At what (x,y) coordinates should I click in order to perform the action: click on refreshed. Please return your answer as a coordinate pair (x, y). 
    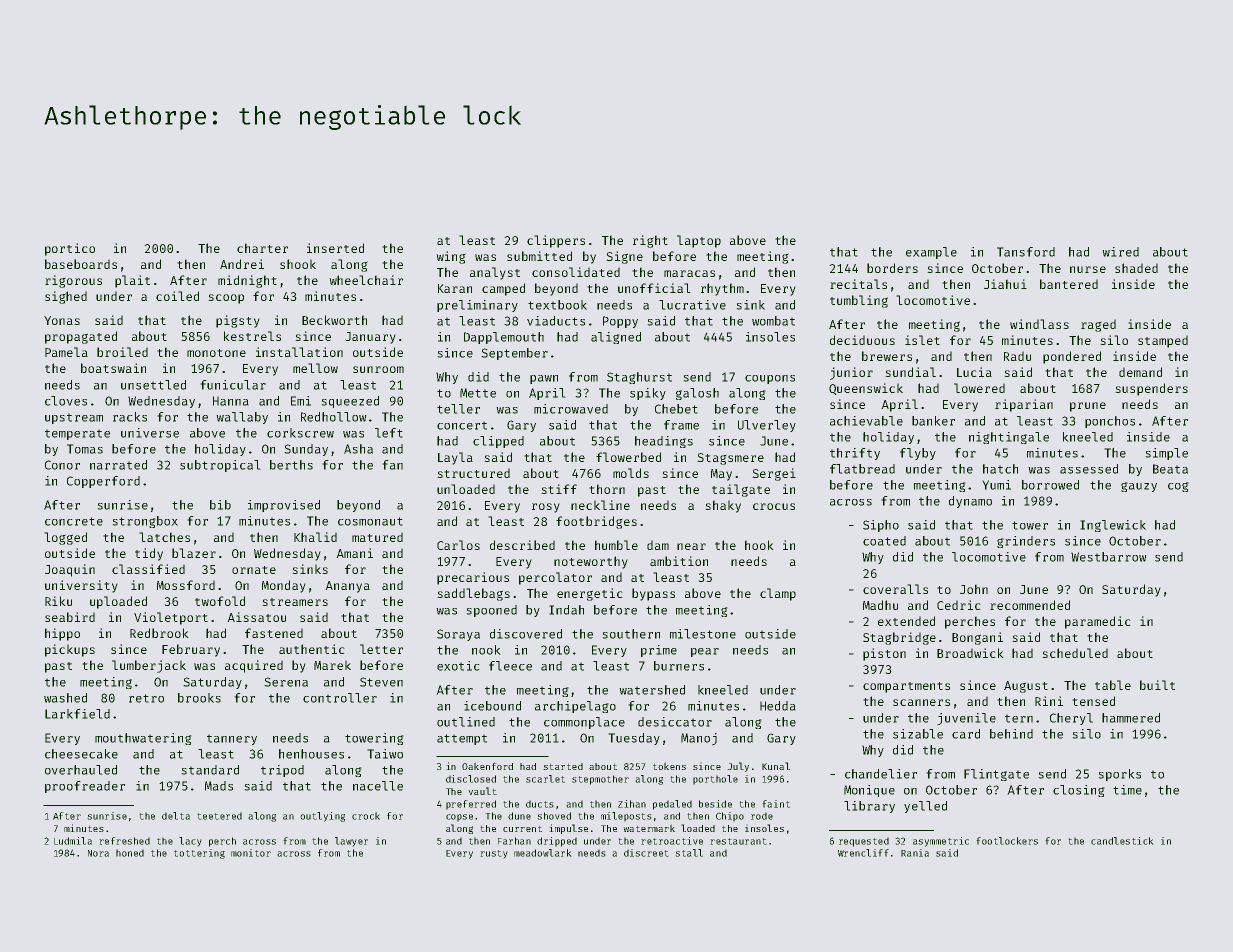
    Looking at the image, I should click on (125, 841).
